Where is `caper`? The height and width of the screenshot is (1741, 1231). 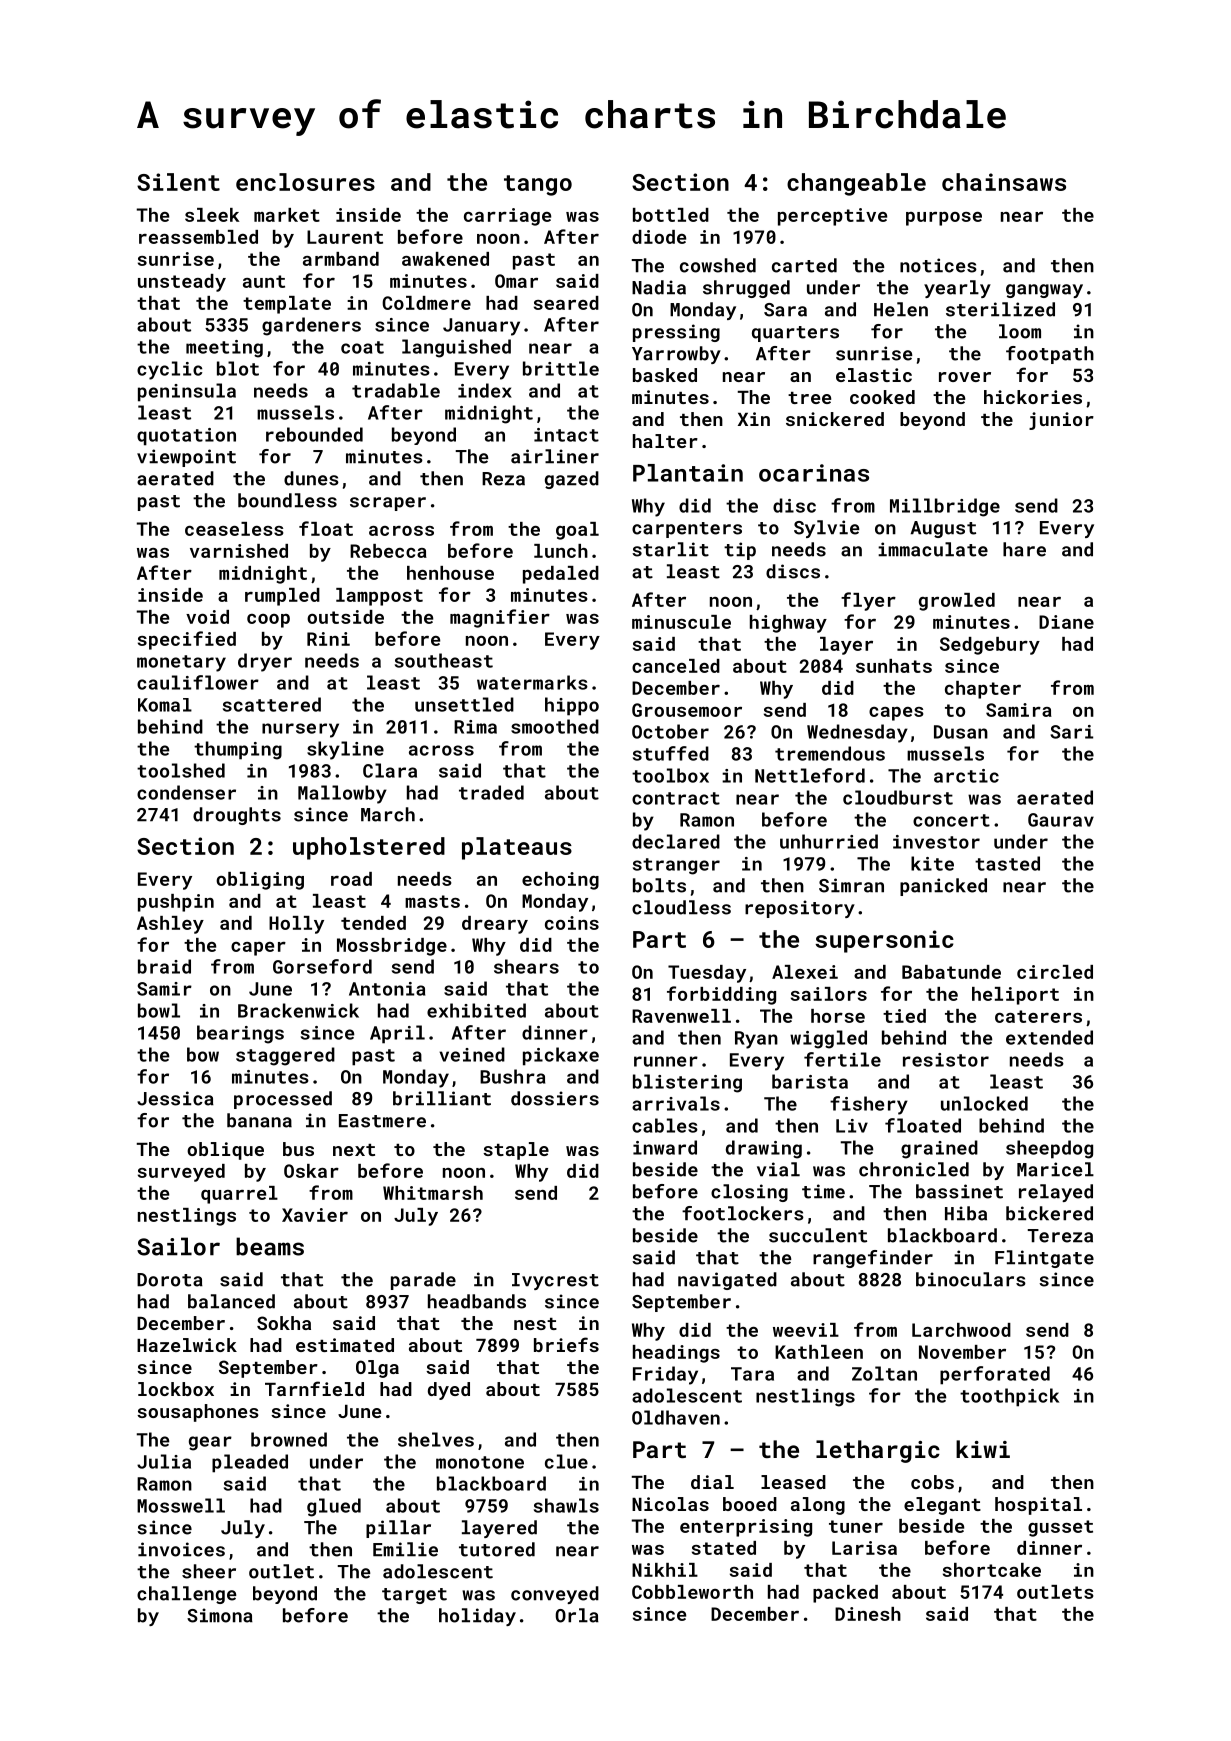
caper is located at coordinates (258, 949).
